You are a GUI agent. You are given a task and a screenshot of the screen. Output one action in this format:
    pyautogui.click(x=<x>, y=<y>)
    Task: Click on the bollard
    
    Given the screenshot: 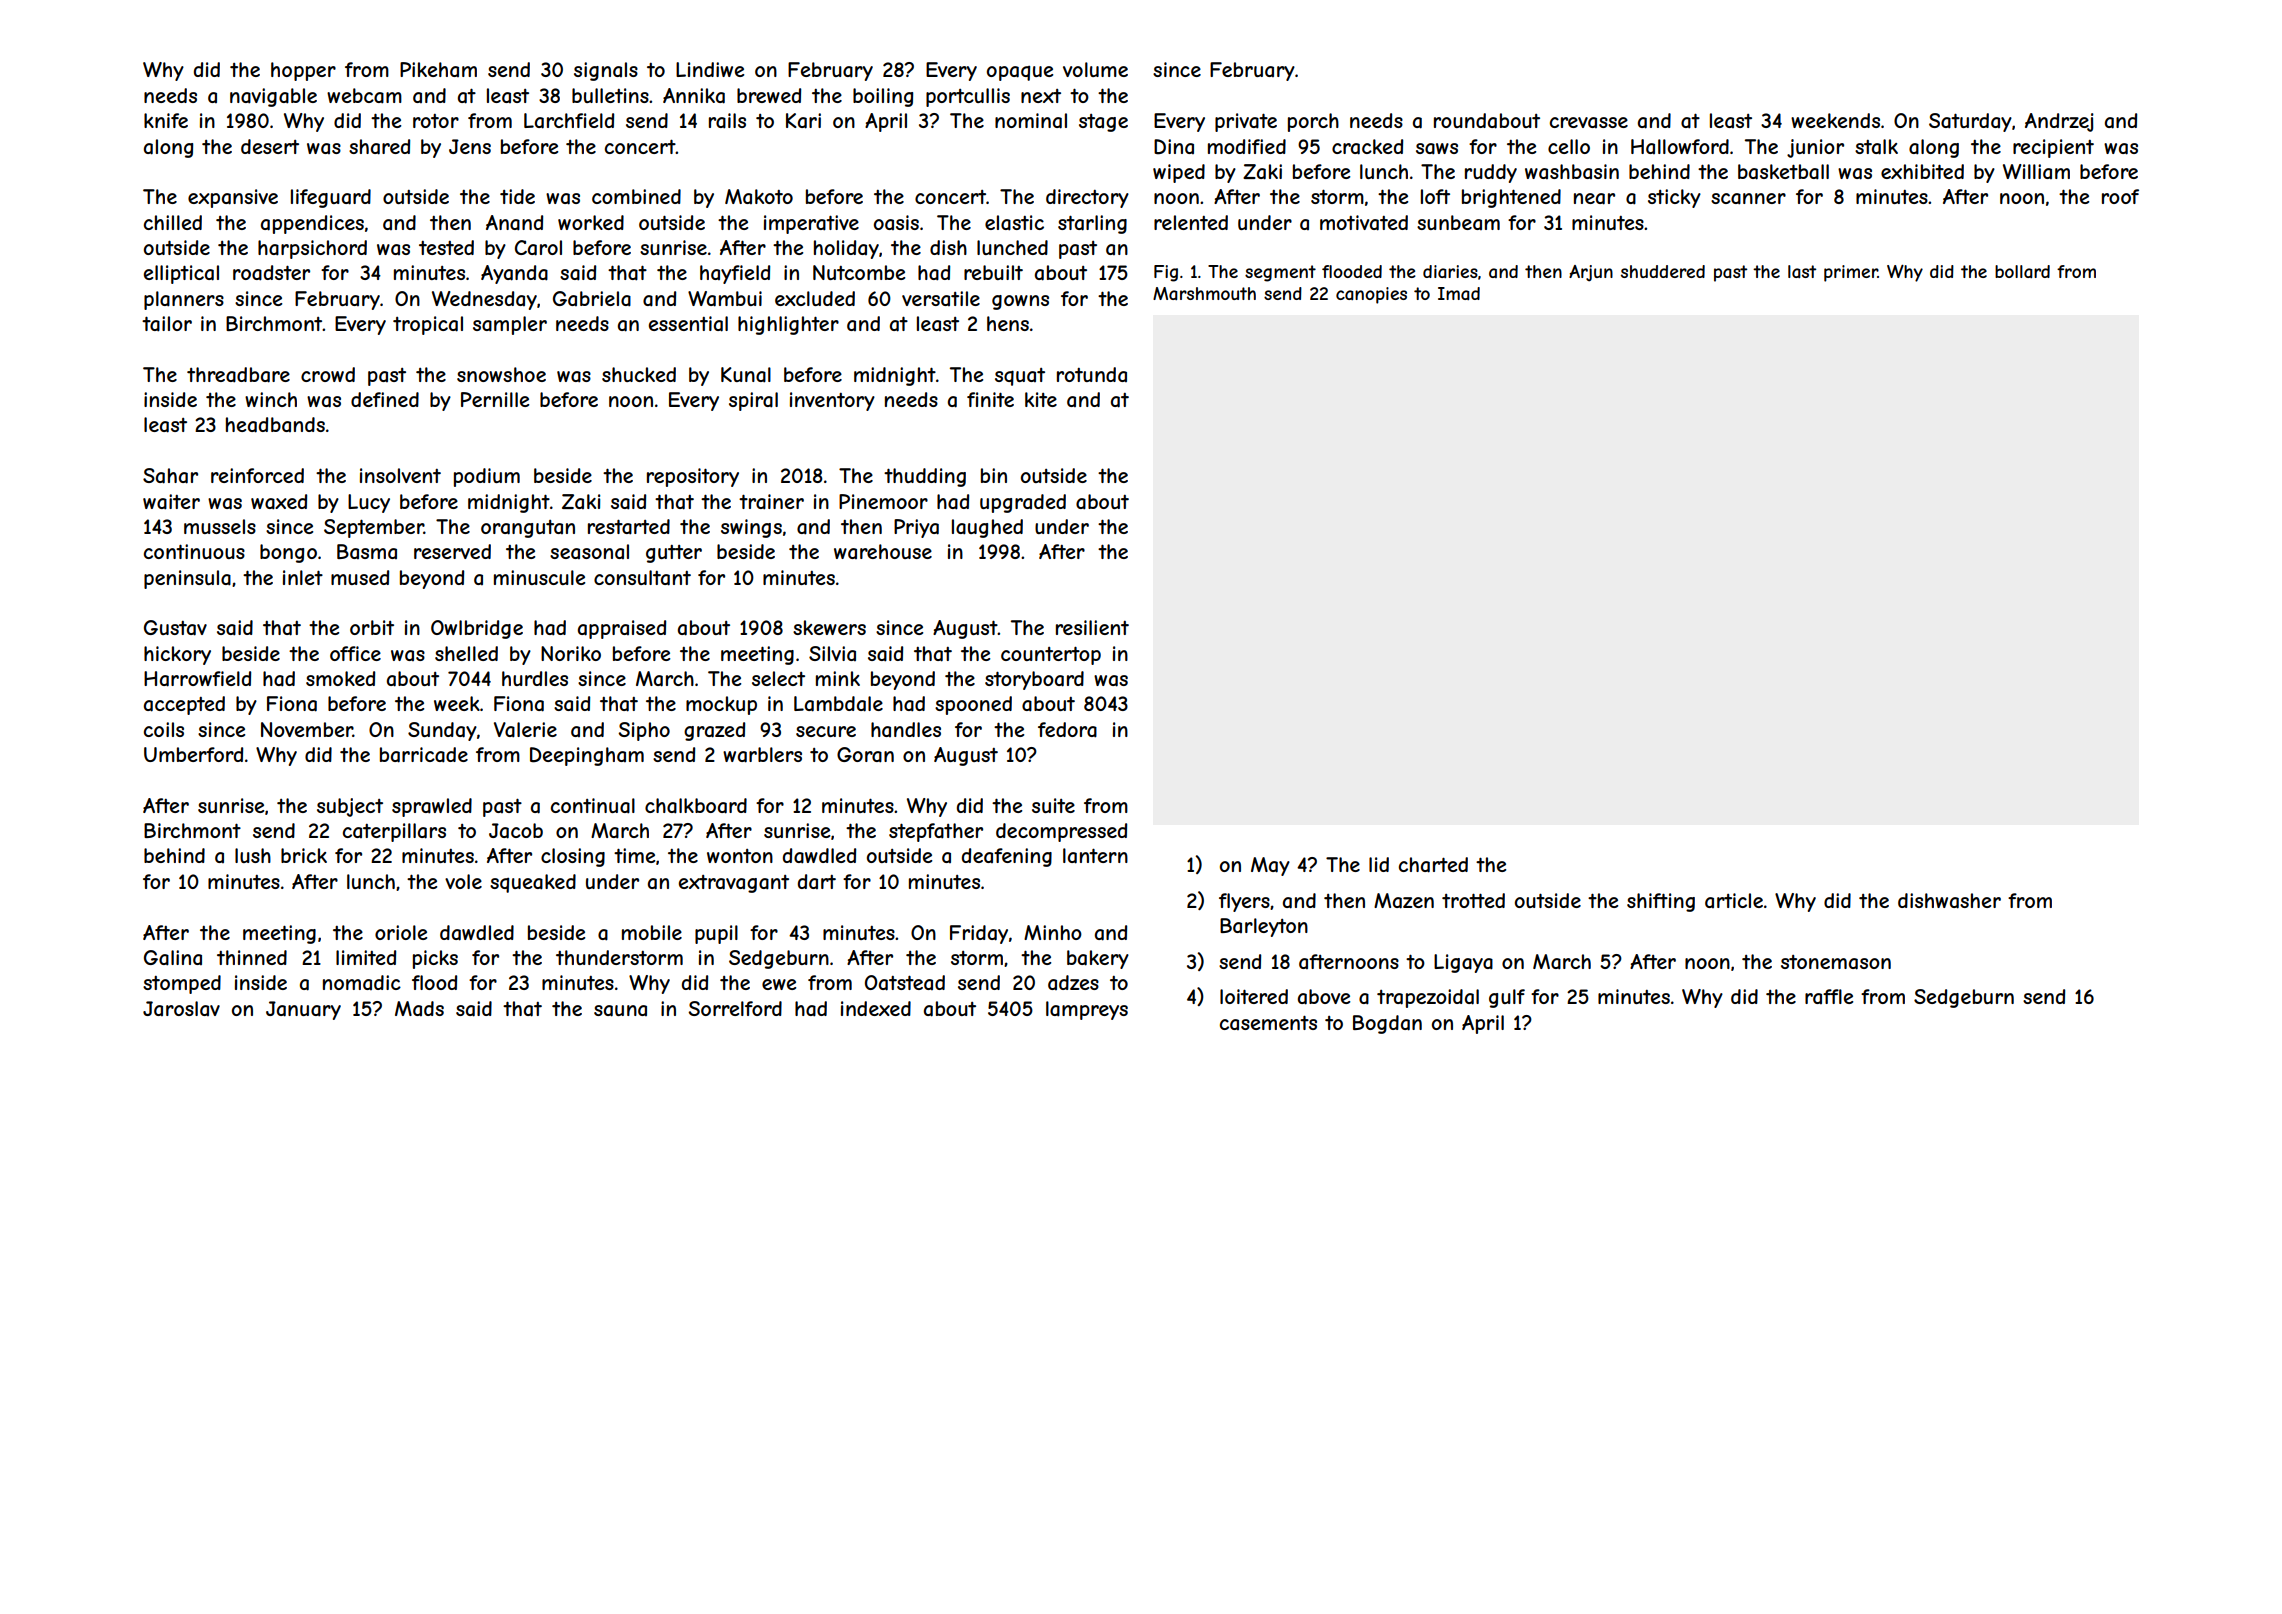 What is the action you would take?
    pyautogui.click(x=2022, y=271)
